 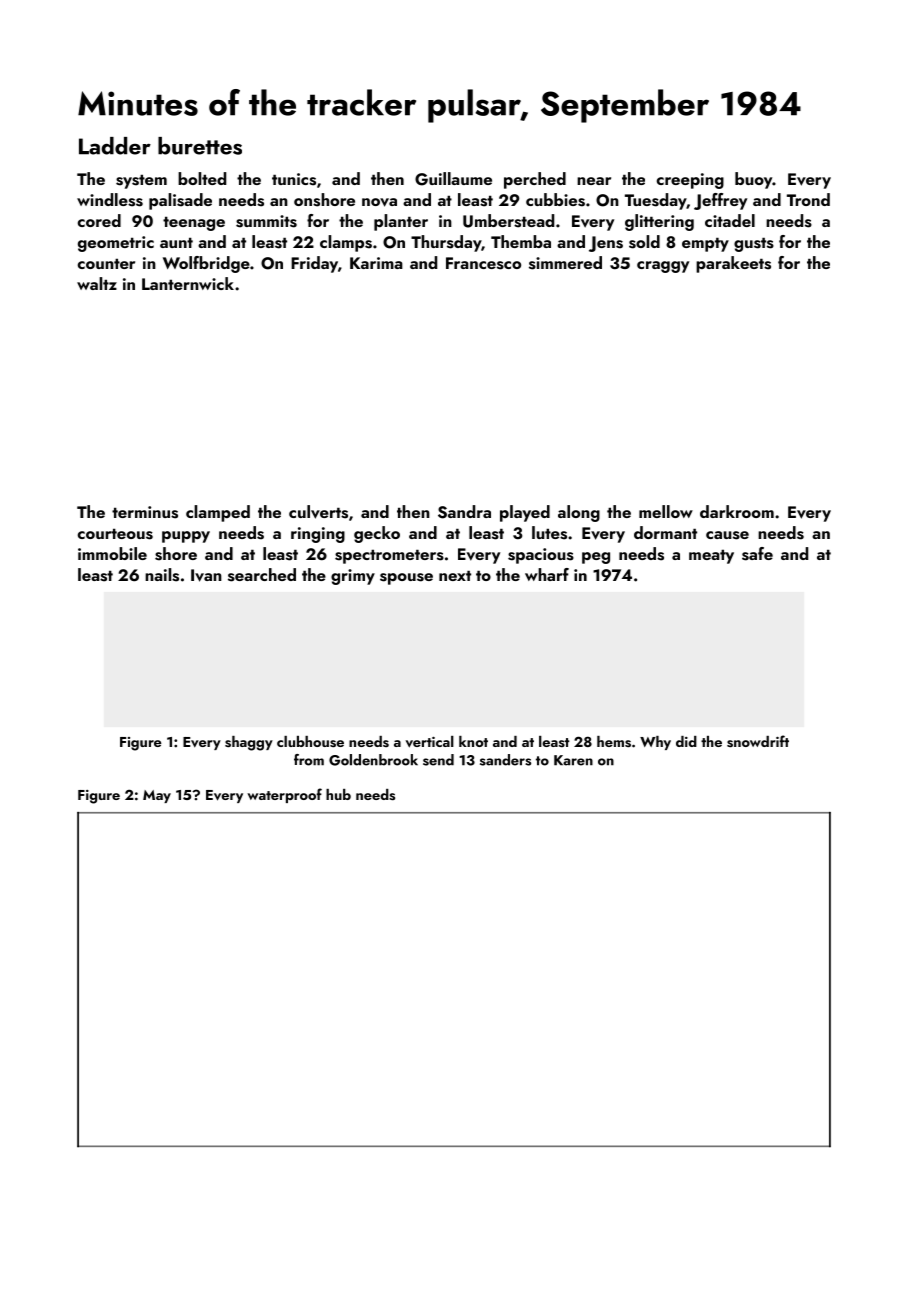 I want to click on May, so click(x=157, y=796).
